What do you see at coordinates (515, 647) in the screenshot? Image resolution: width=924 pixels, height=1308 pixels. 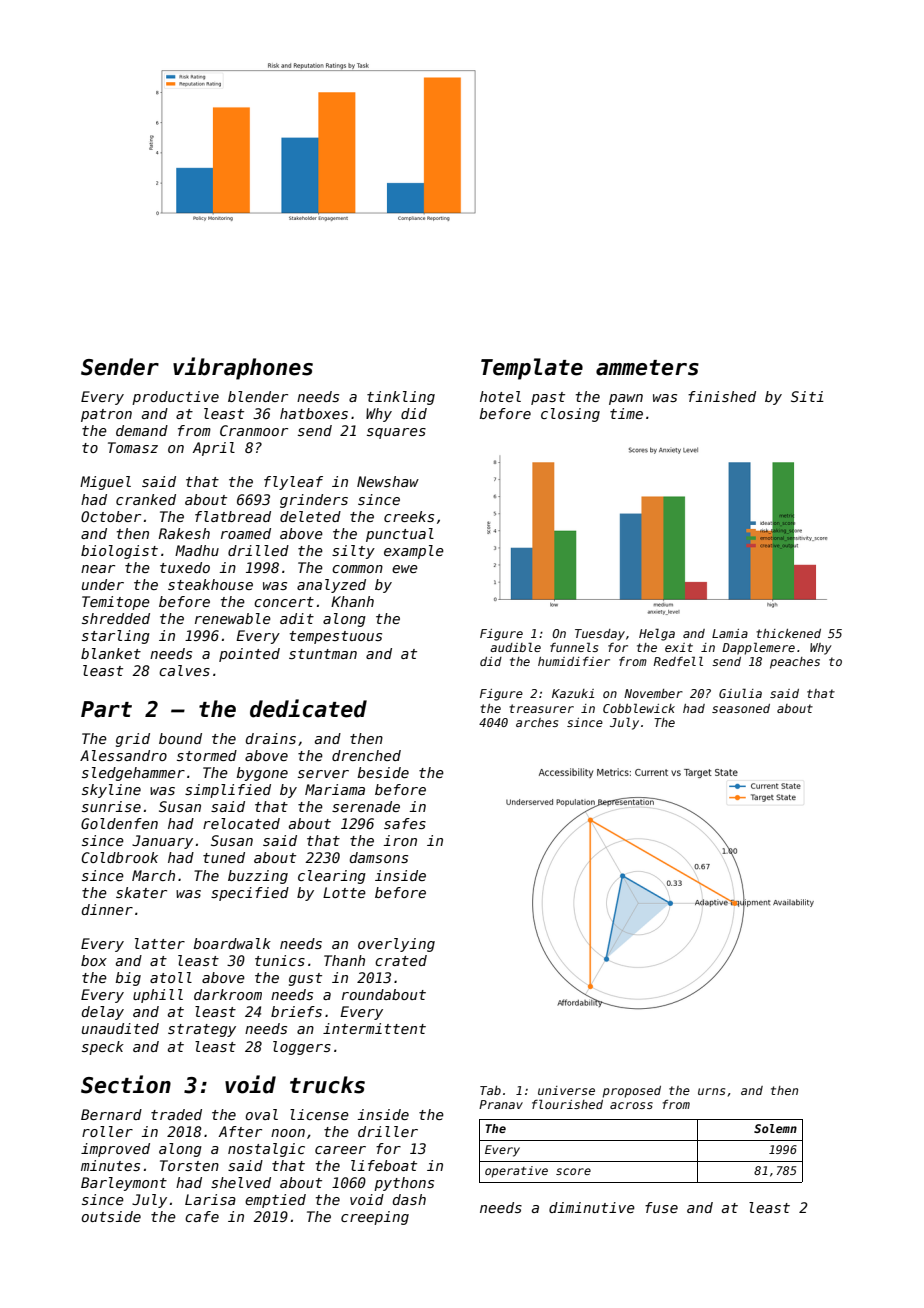 I see `audible` at bounding box center [515, 647].
